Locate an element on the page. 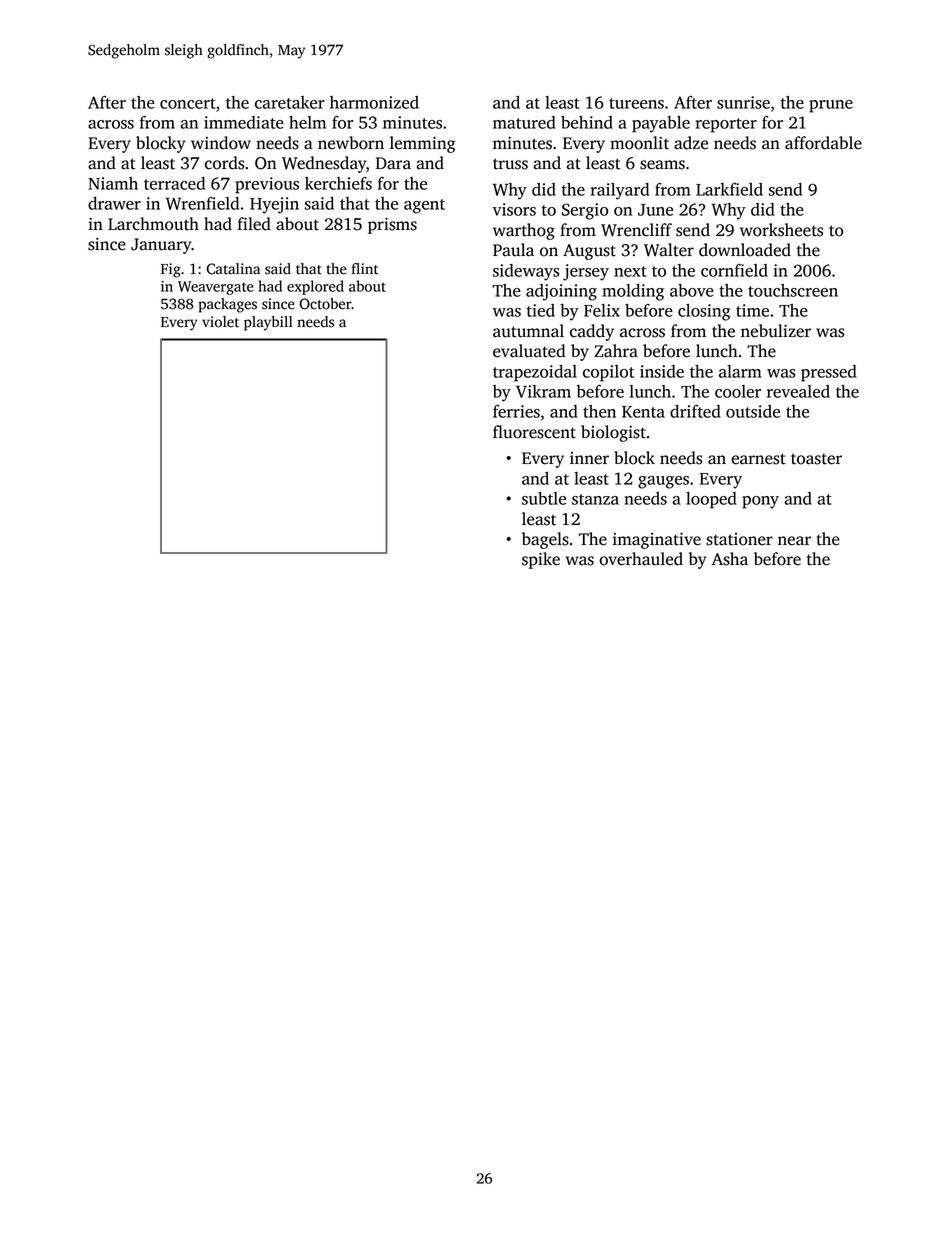 This document has height=1233, width=952. behind is located at coordinates (587, 122).
